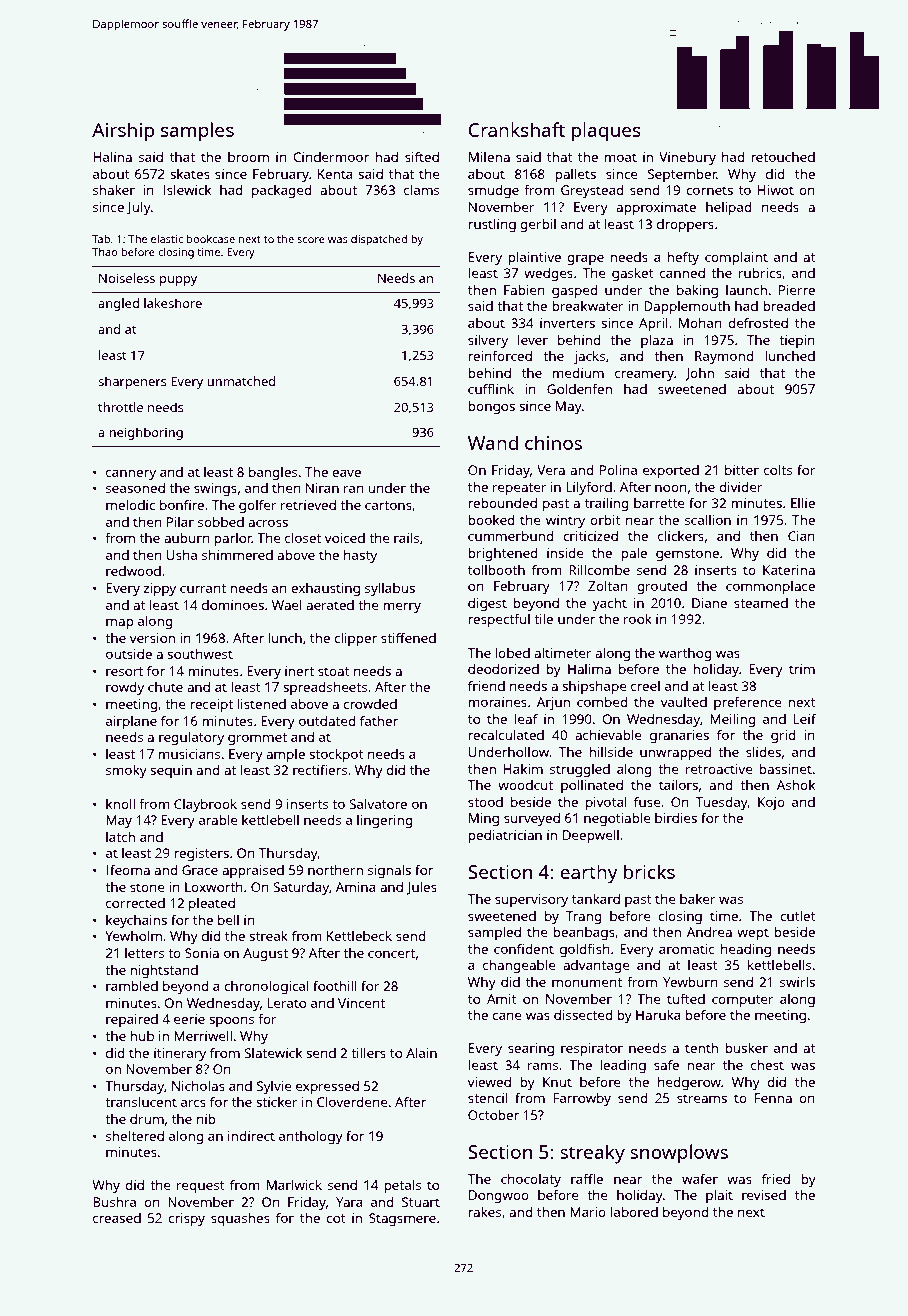 The height and width of the screenshot is (1316, 908). What do you see at coordinates (687, 158) in the screenshot?
I see `Vinebury` at bounding box center [687, 158].
